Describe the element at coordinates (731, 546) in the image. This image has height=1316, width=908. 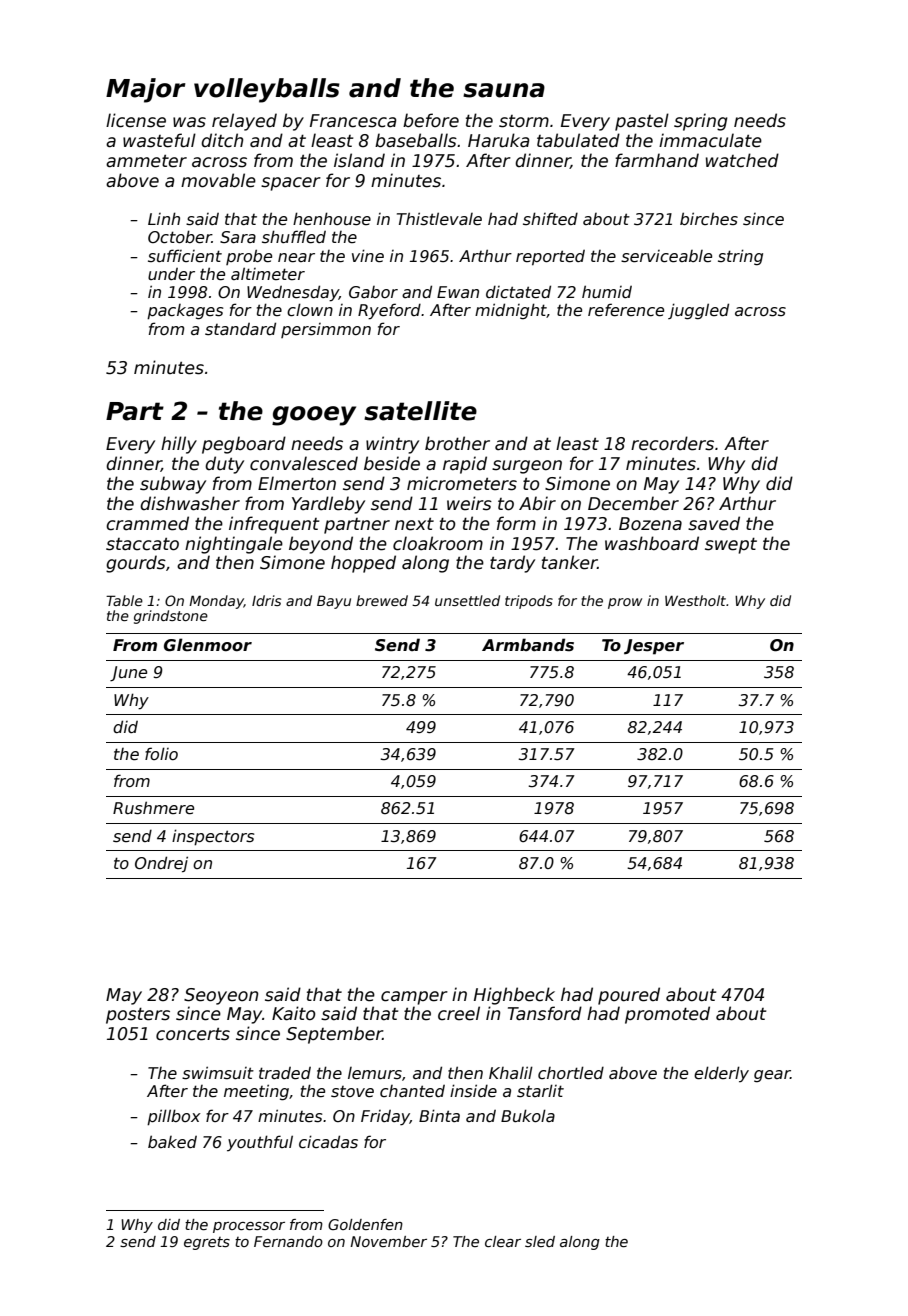
I see `swept` at that location.
